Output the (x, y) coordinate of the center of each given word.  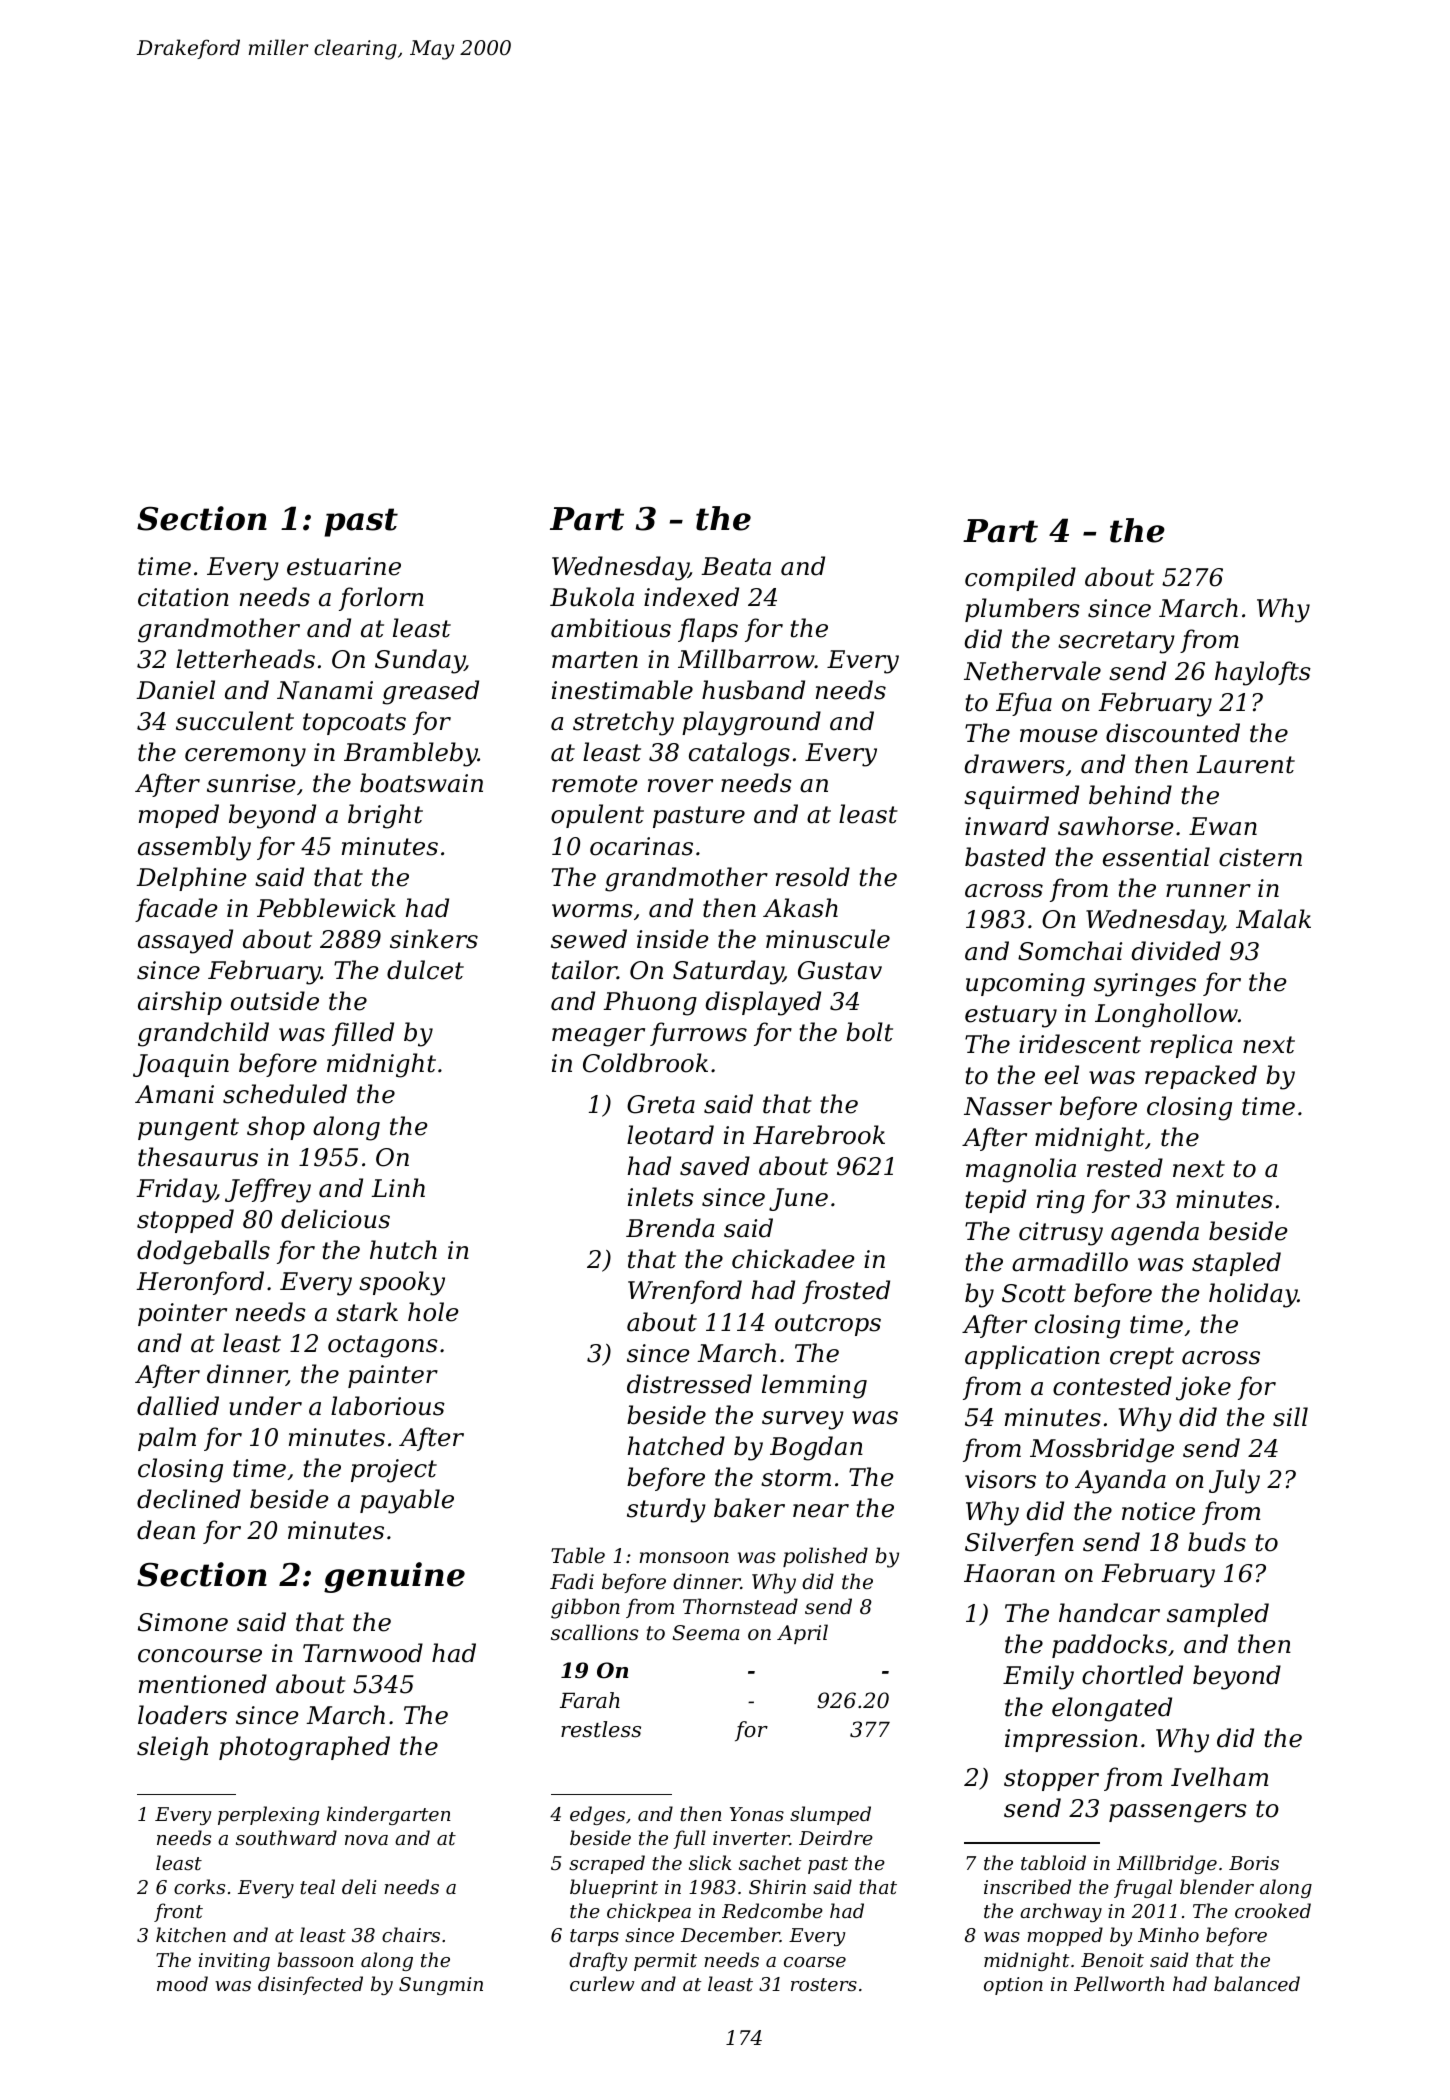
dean (166, 1530)
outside (275, 1001)
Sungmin (441, 1986)
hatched (676, 1446)
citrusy (1061, 1234)
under (265, 1406)
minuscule (828, 939)
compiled (1020, 579)
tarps (594, 1937)
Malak (1273, 919)
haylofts (1263, 673)
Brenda (670, 1228)
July (1234, 1481)
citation (183, 597)
